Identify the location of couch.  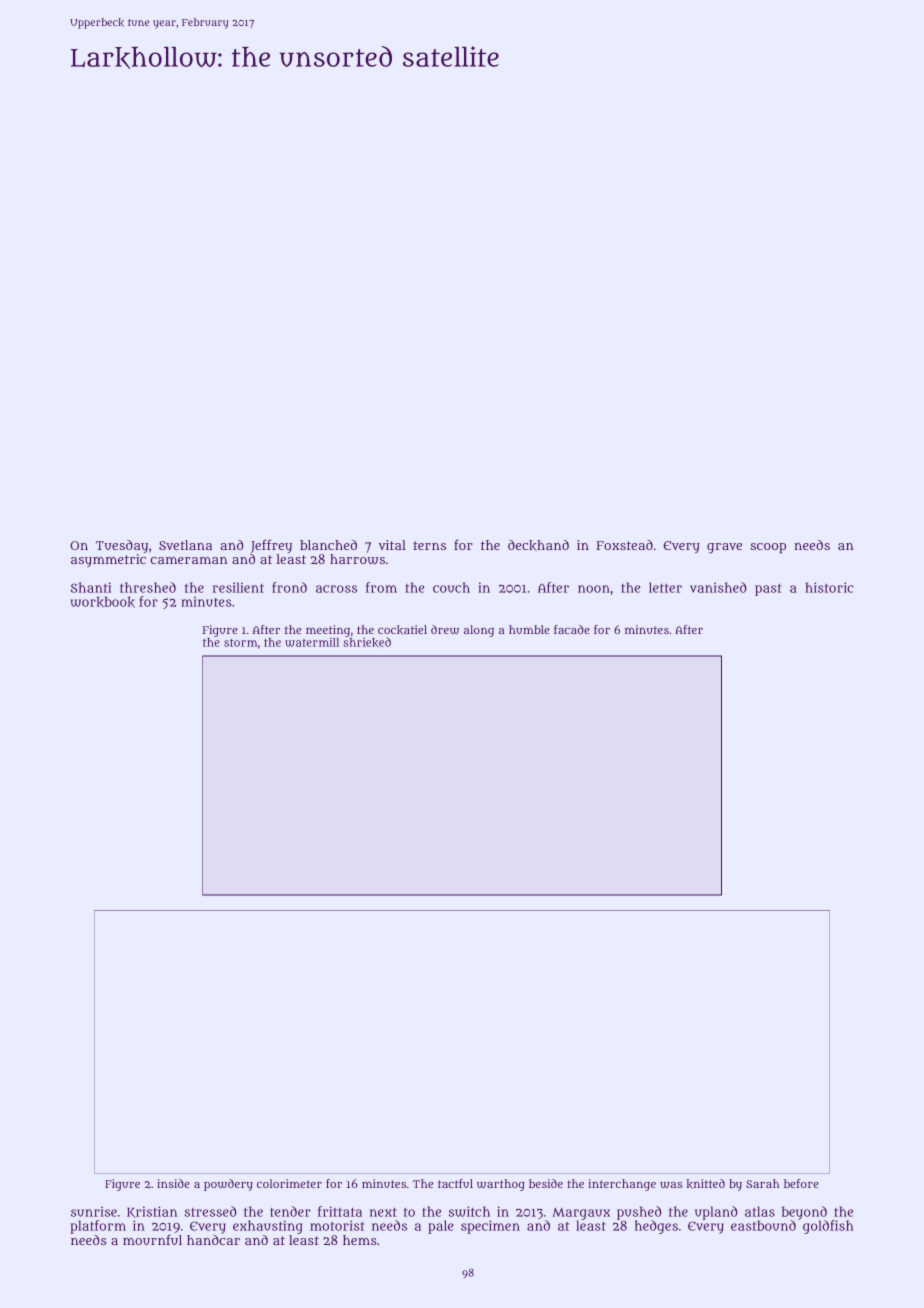
(451, 587).
